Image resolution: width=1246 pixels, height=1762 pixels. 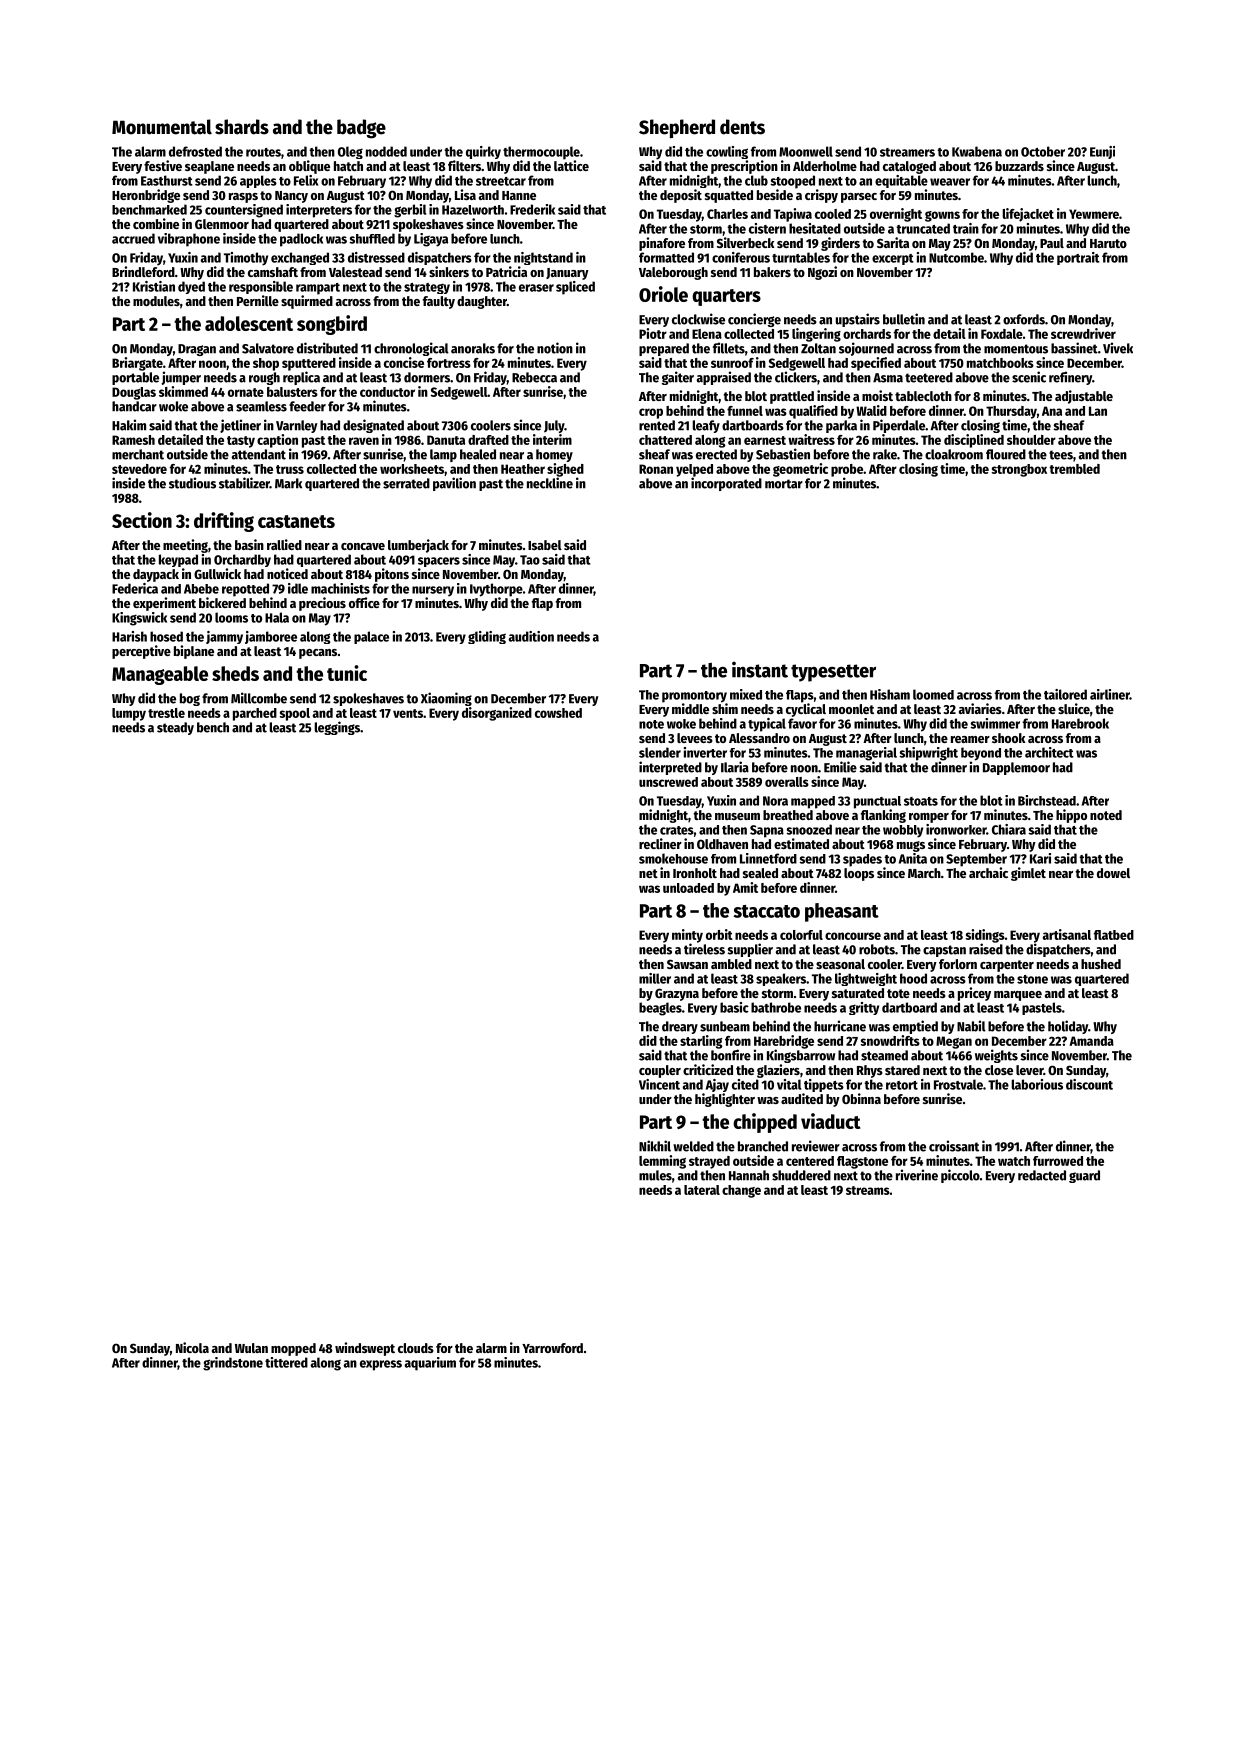 What do you see at coordinates (1118, 348) in the screenshot?
I see `Vivek` at bounding box center [1118, 348].
